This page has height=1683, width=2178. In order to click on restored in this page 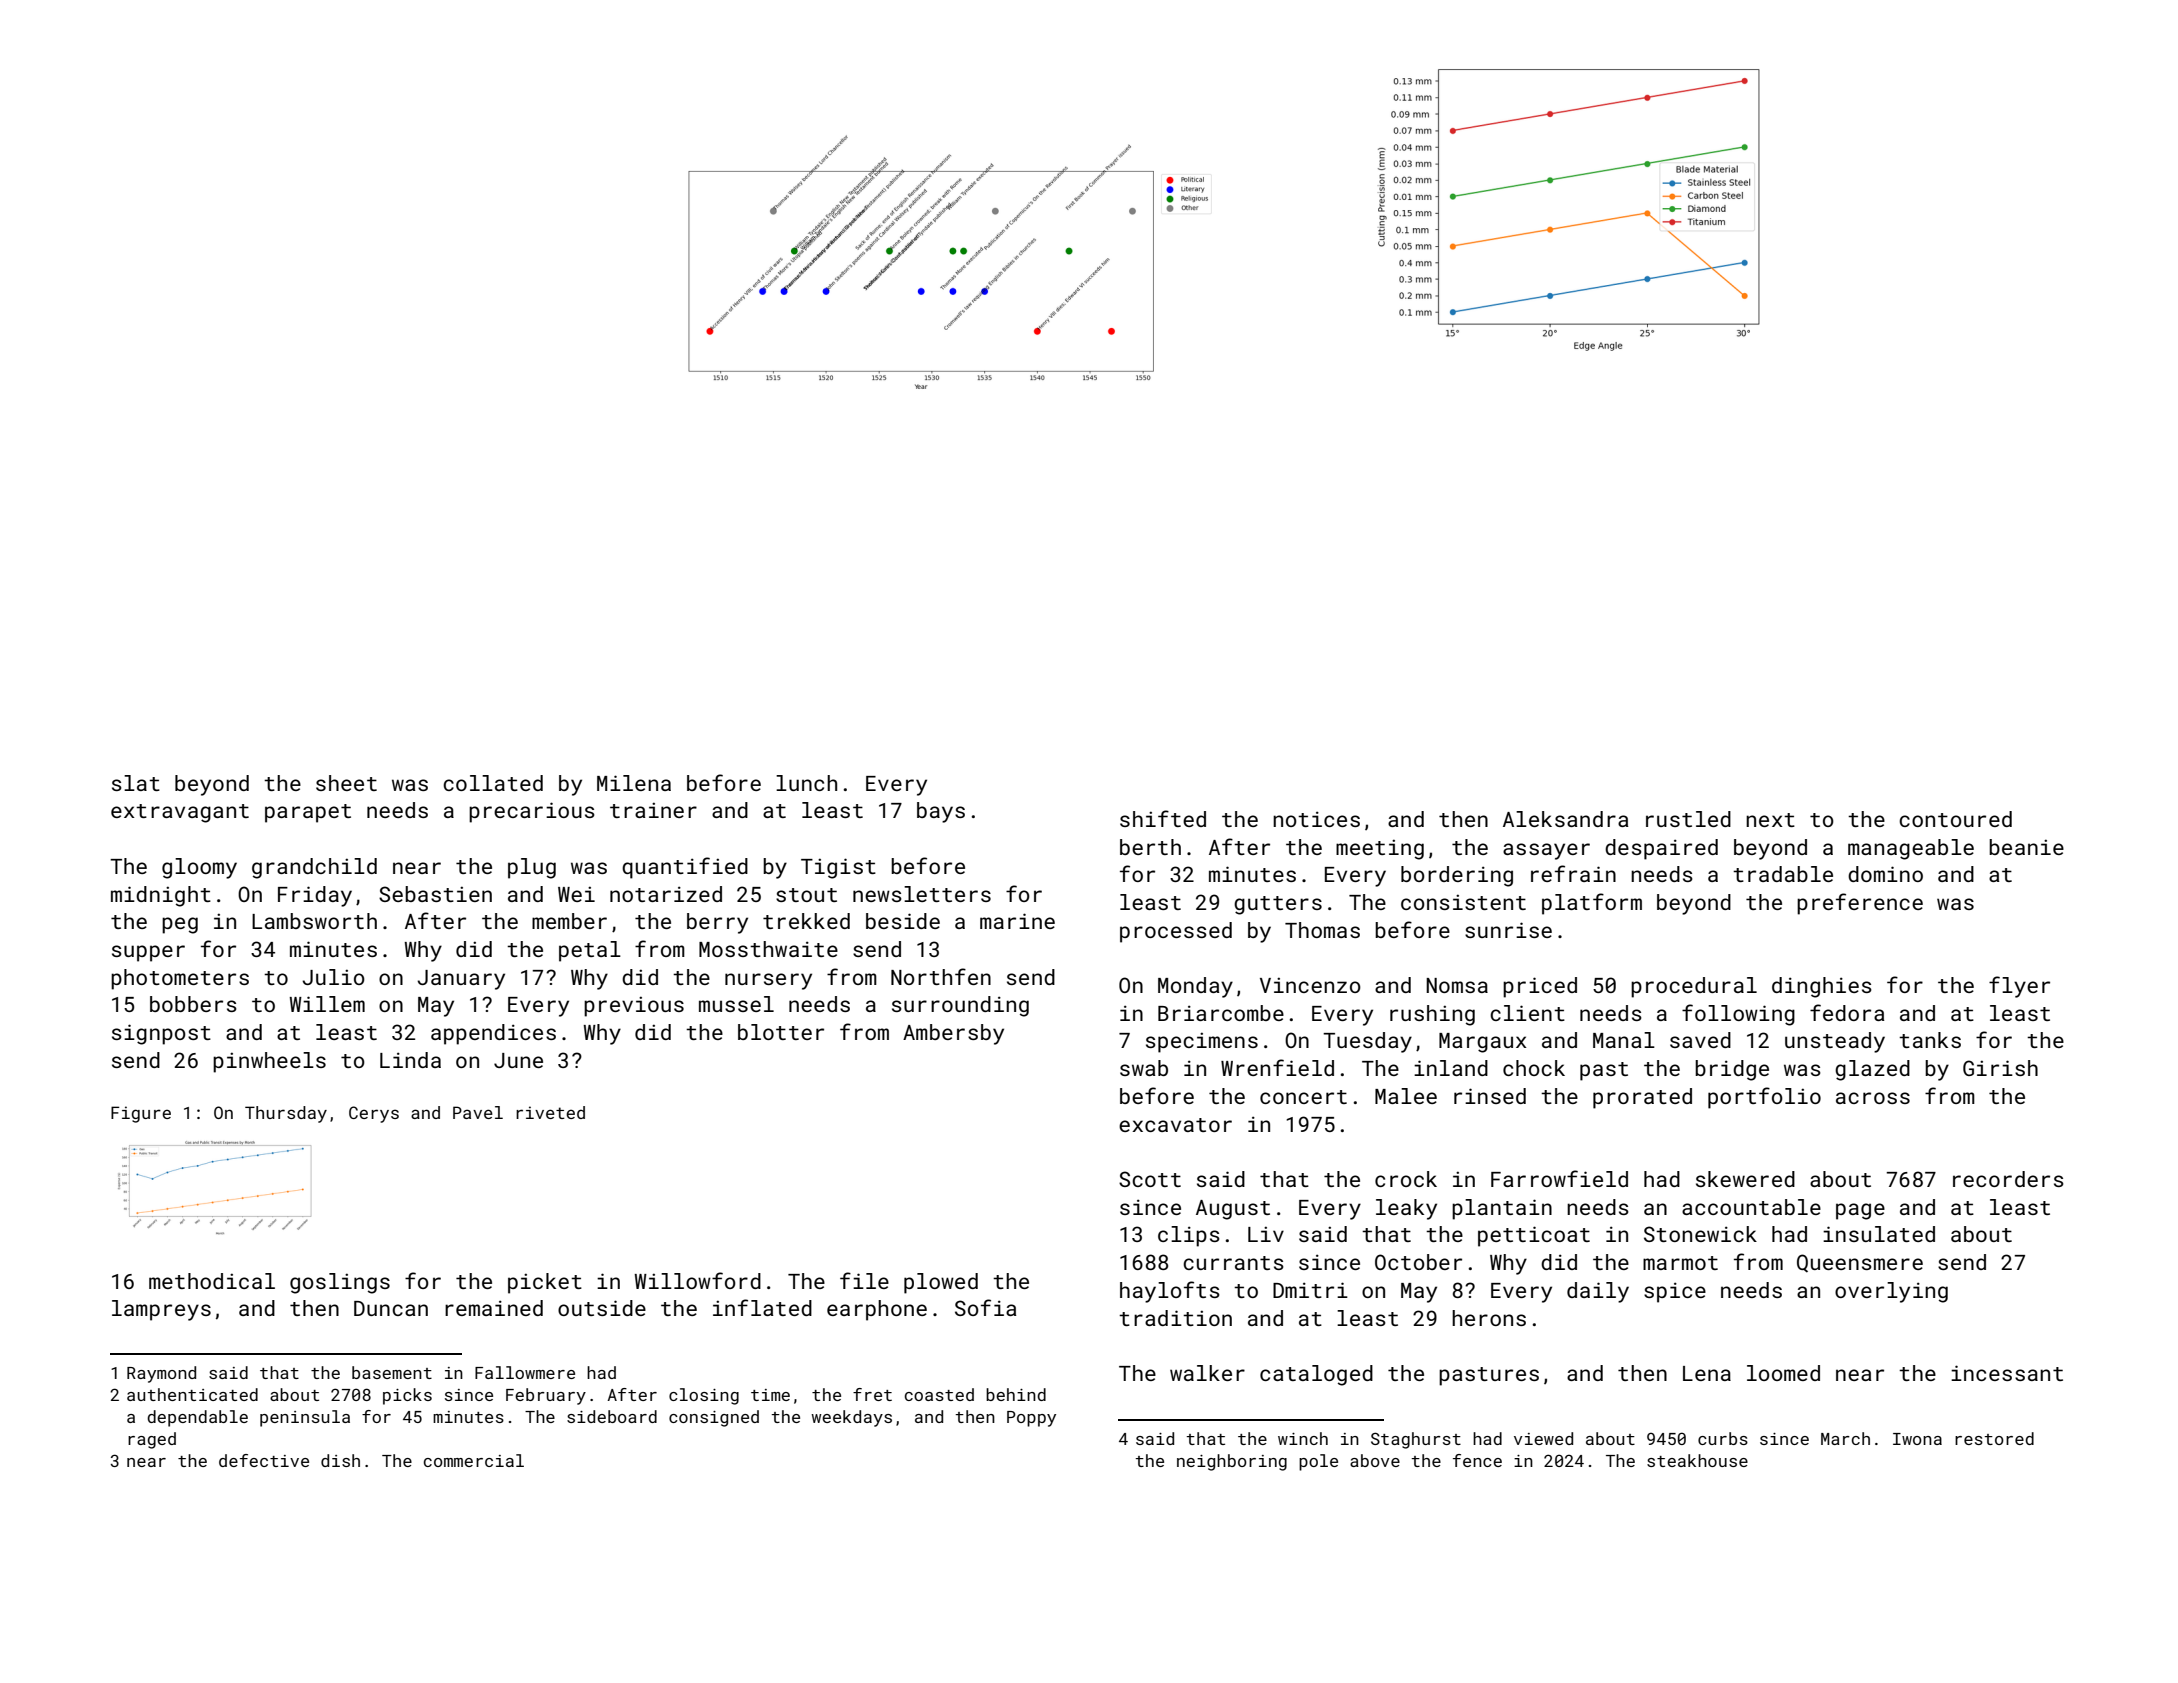, I will do `click(1994, 1438)`.
